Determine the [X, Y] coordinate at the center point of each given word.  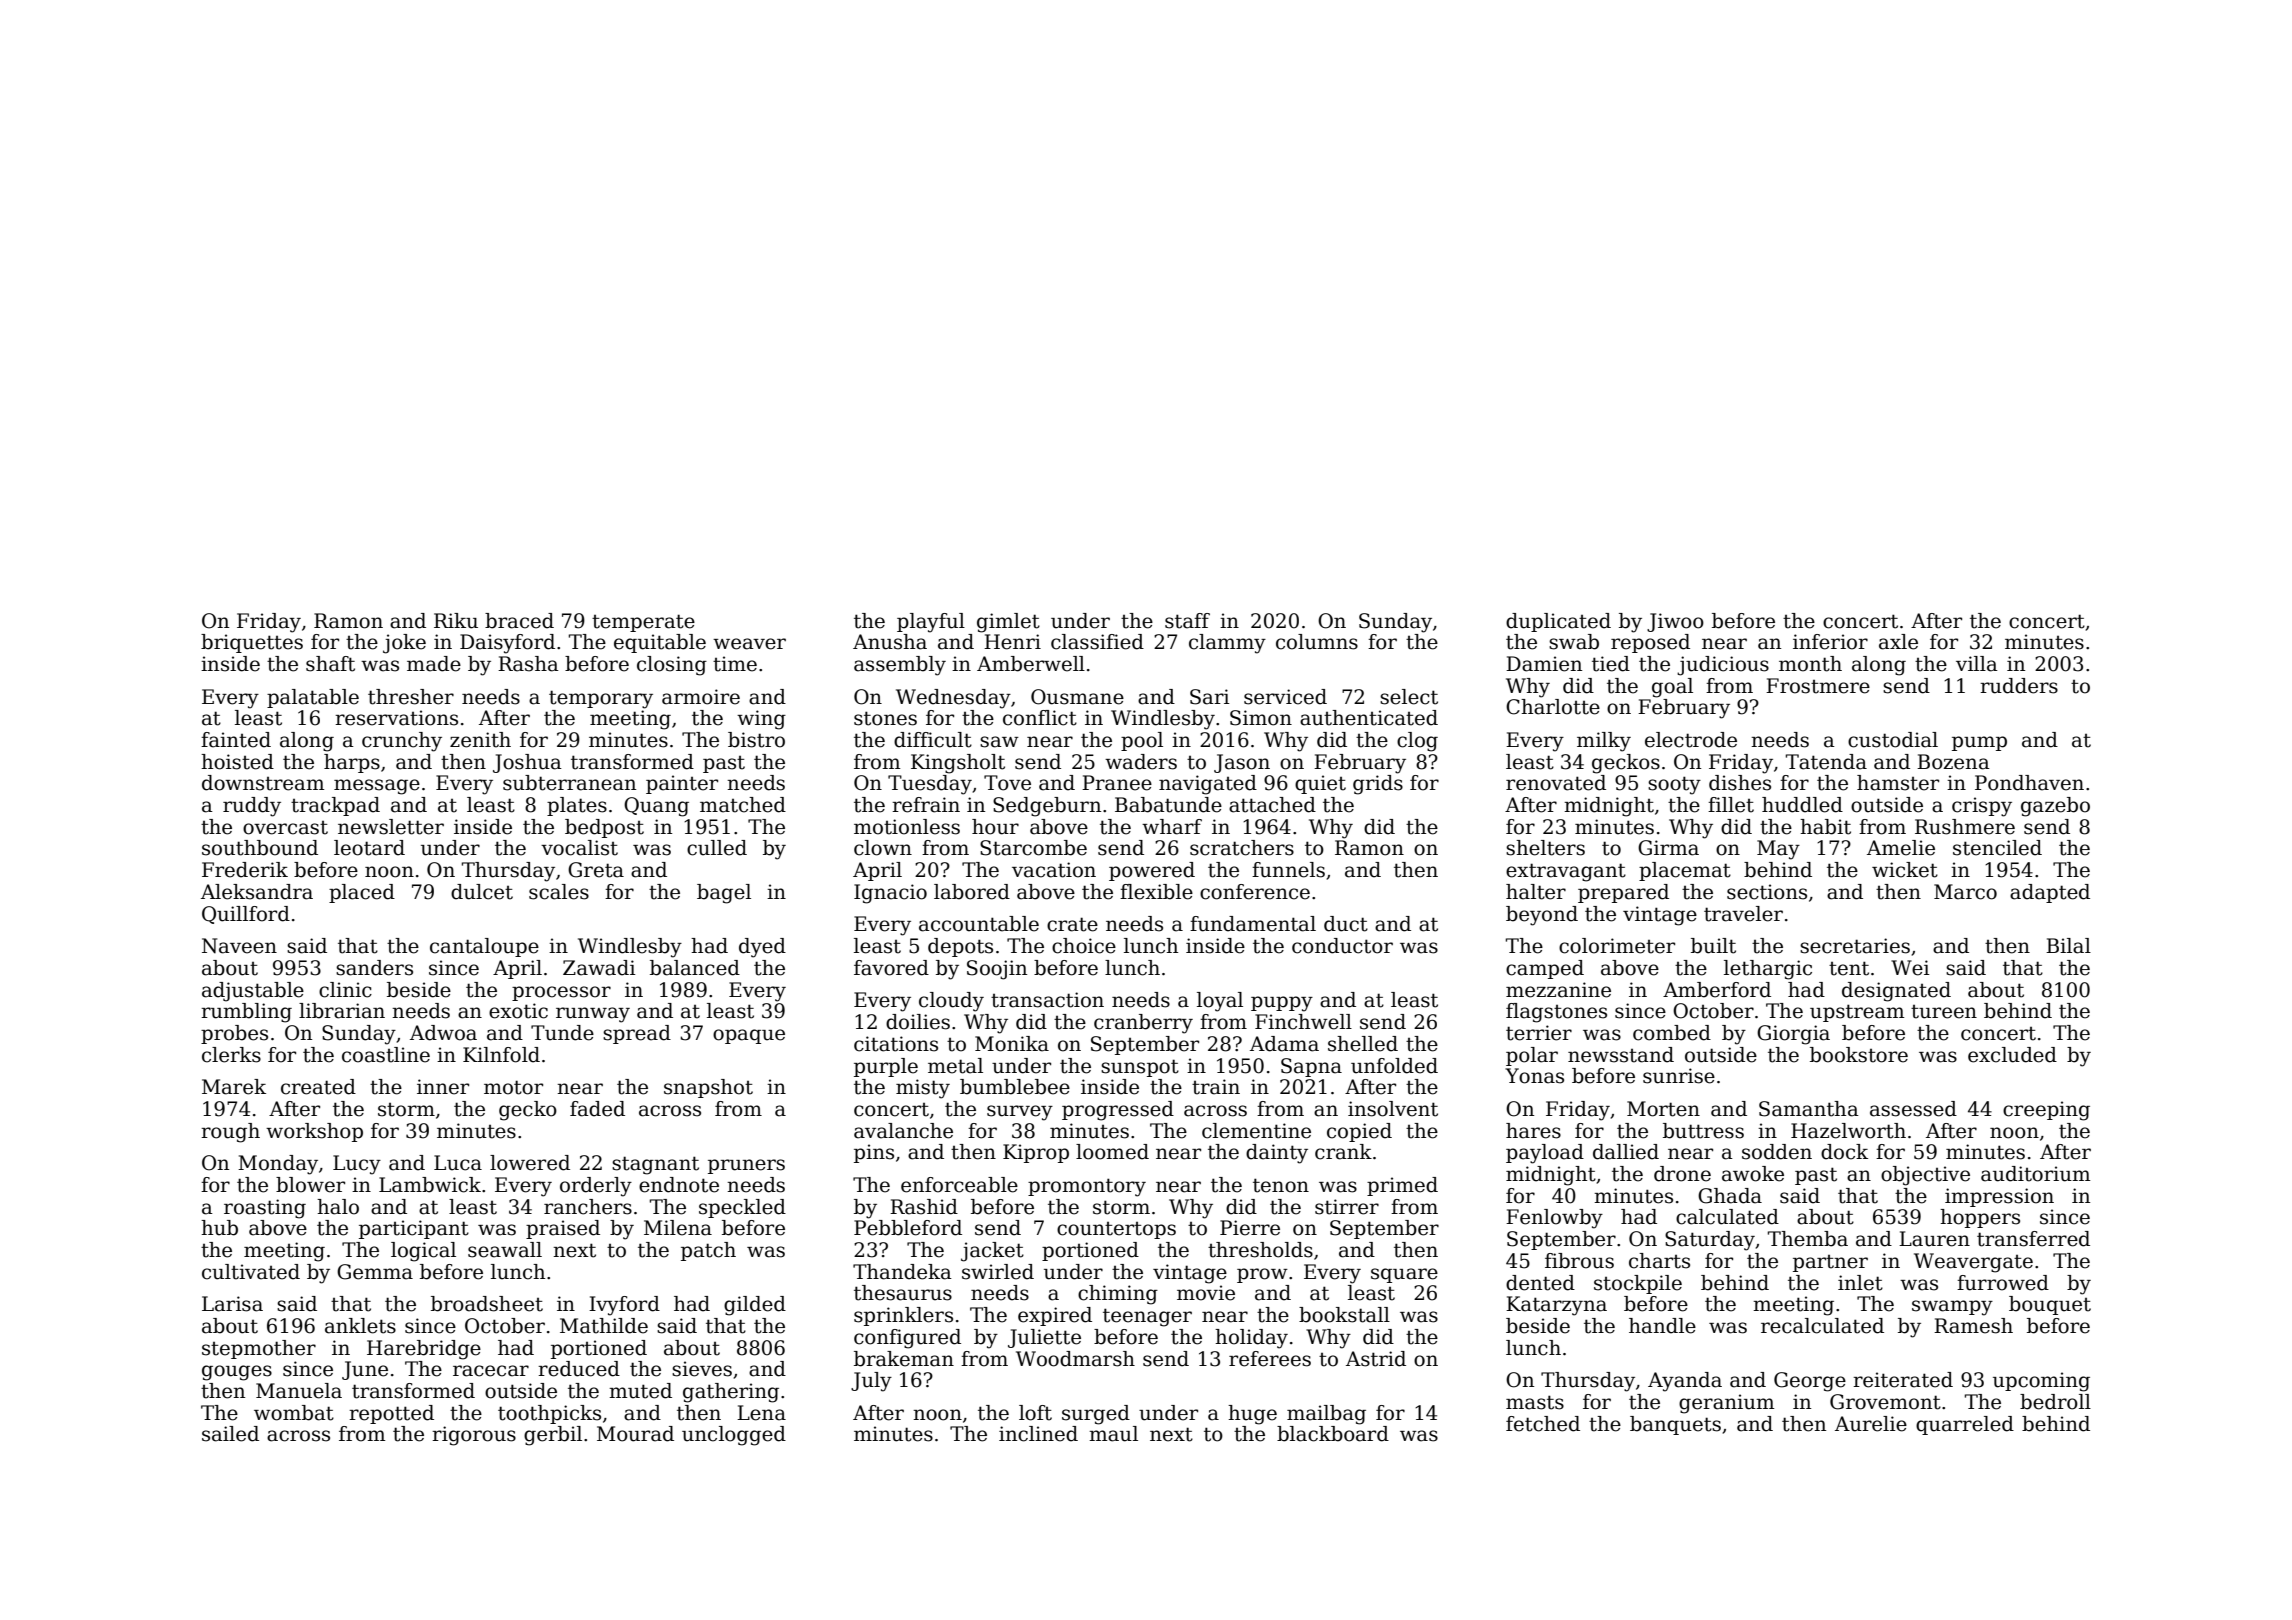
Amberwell [1031, 664]
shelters [1545, 848]
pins [874, 1153]
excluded [2012, 1055]
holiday [1251, 1339]
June [365, 1370]
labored [972, 892]
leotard [369, 848]
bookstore [1859, 1055]
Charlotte [1553, 707]
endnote [679, 1185]
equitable [660, 643]
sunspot [1140, 1068]
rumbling [246, 1013]
